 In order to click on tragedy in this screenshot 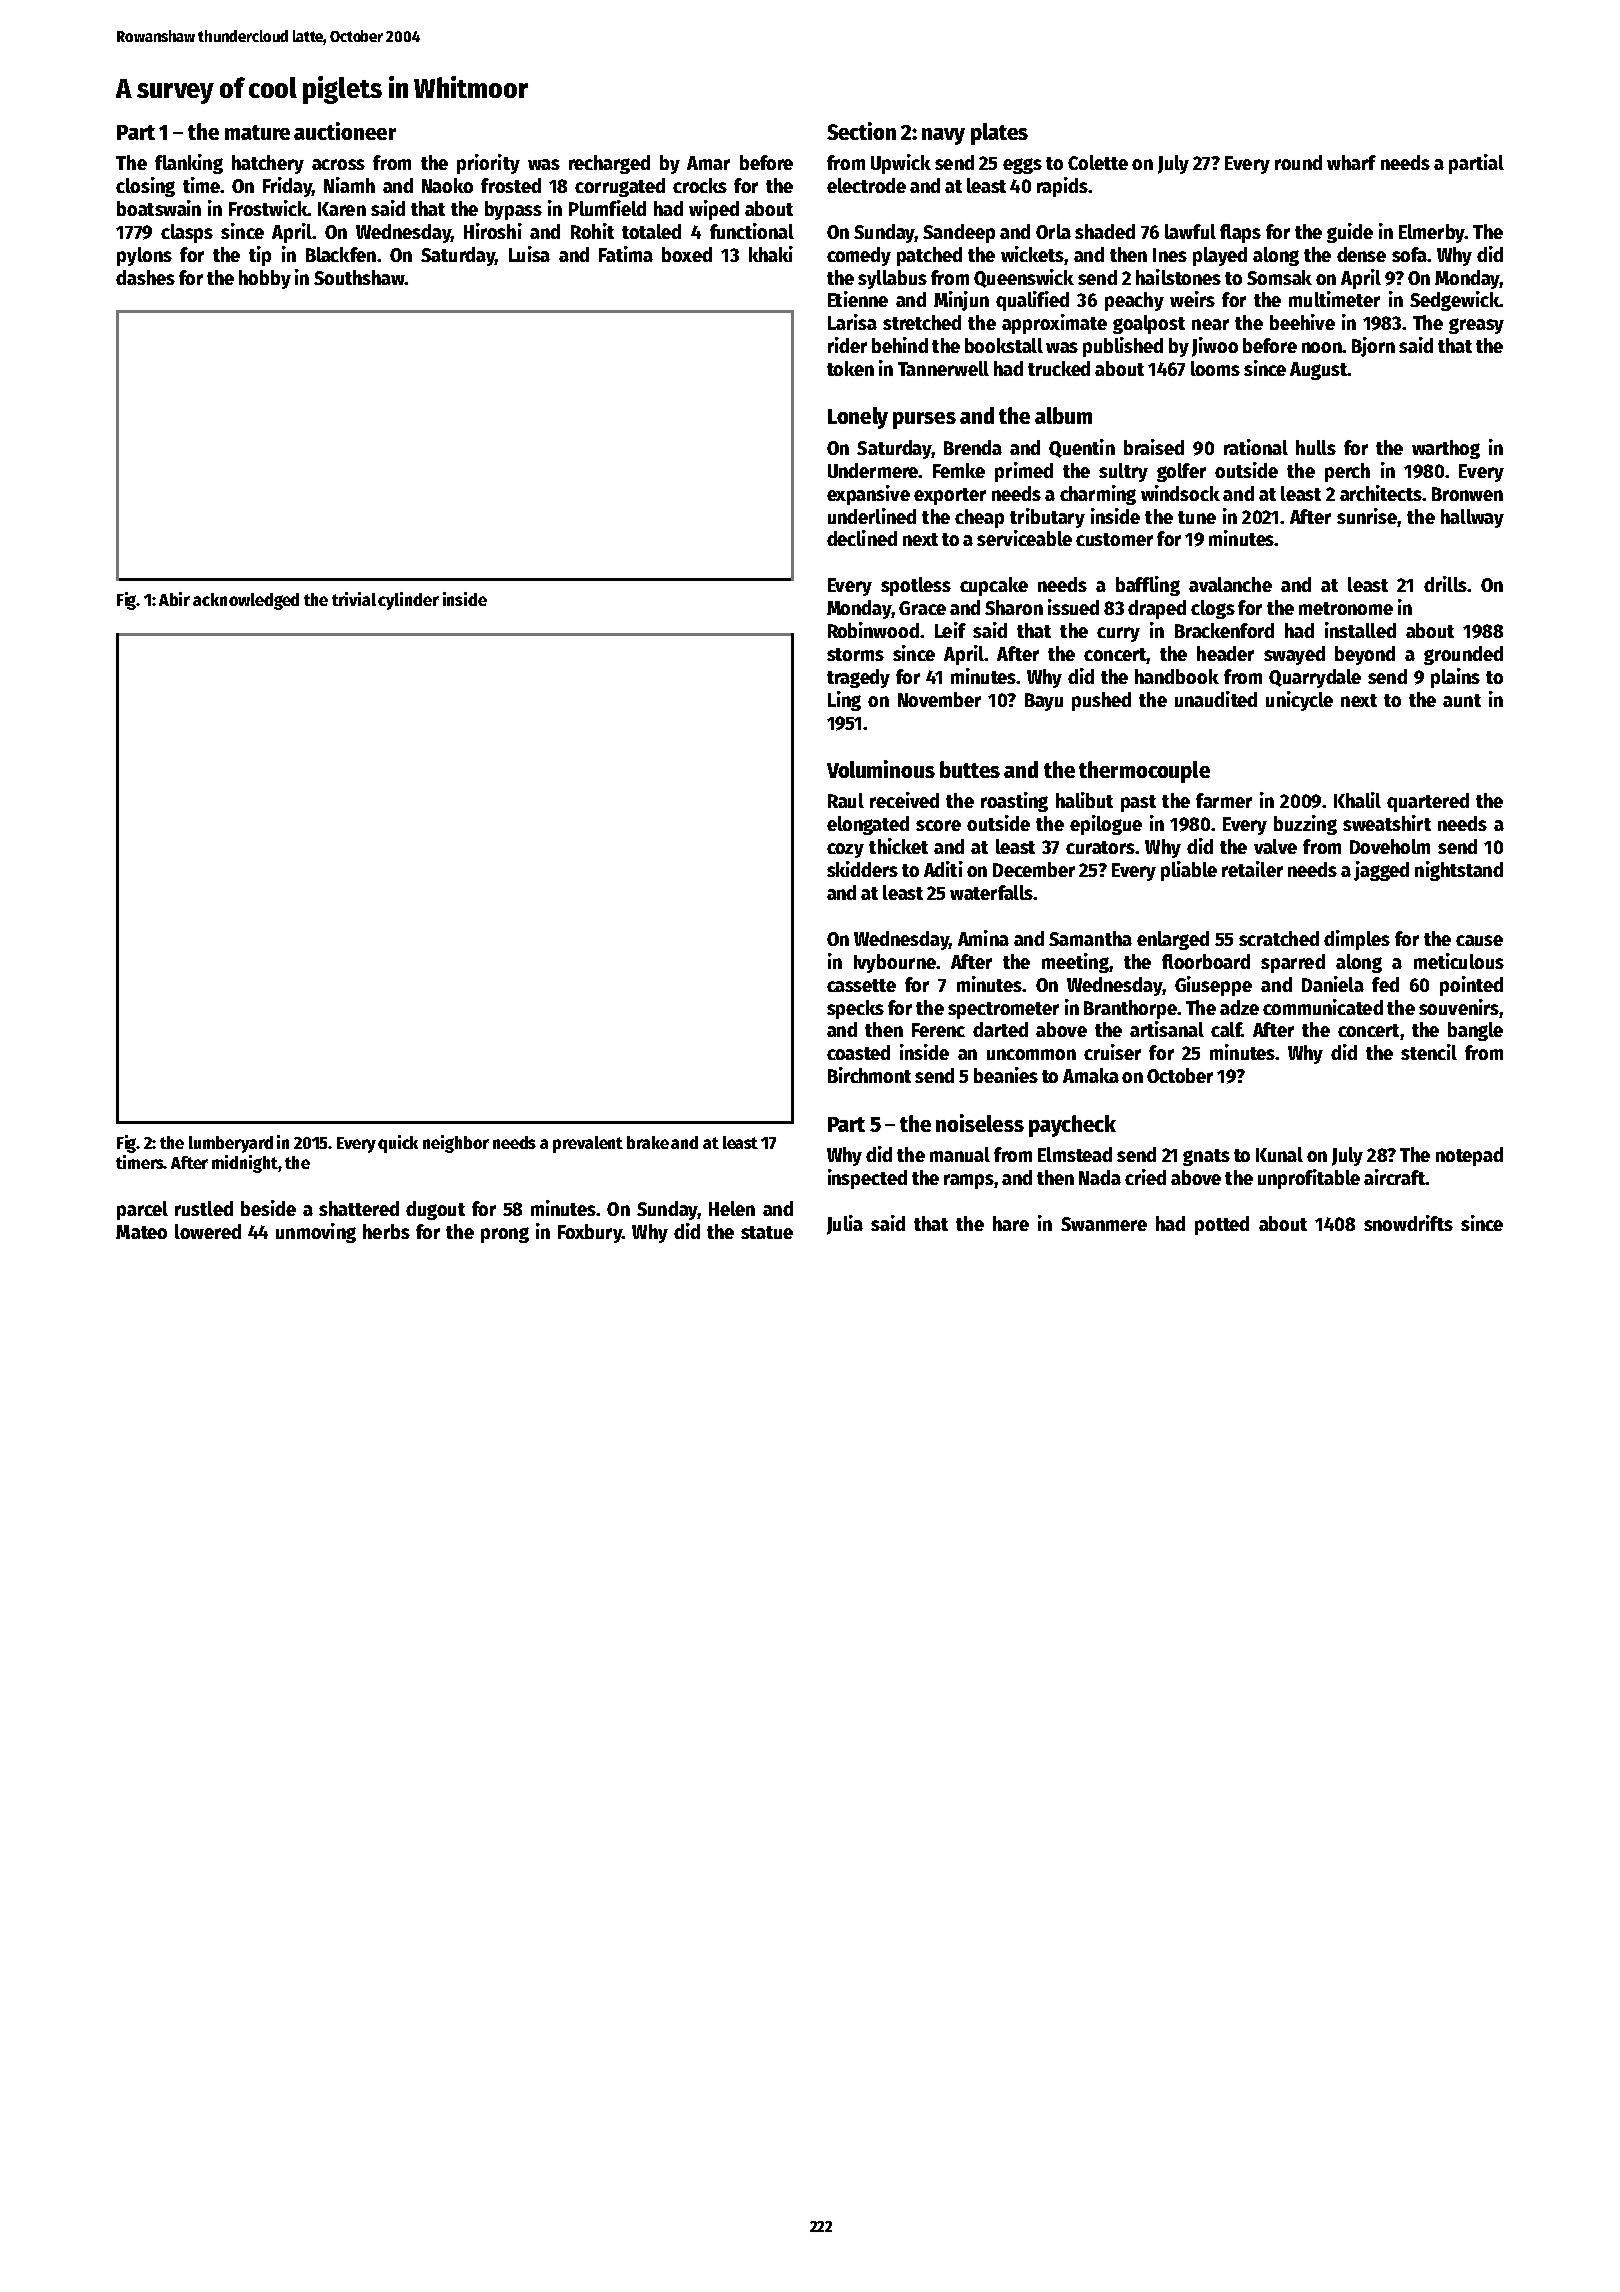, I will do `click(858, 678)`.
